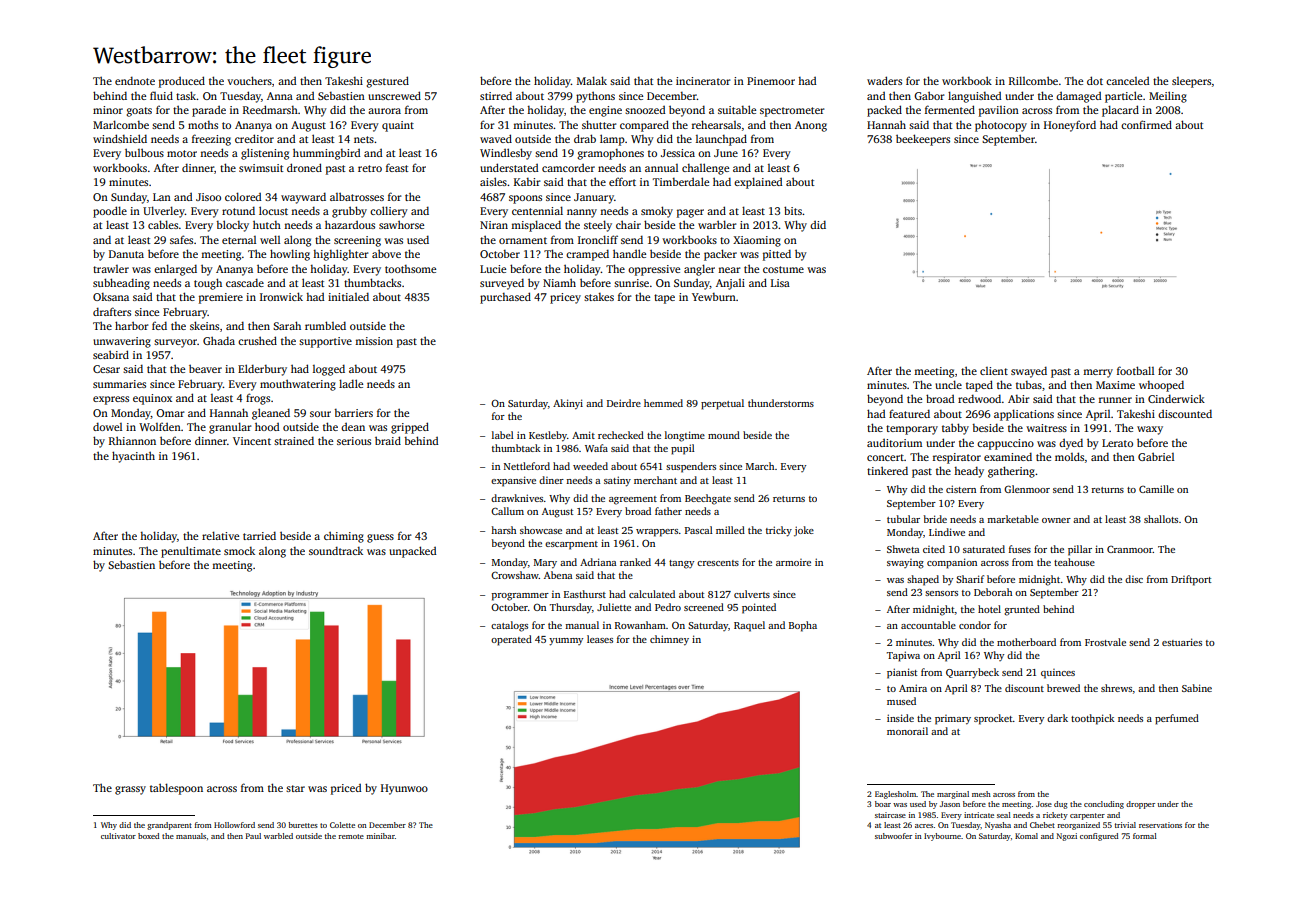  Describe the element at coordinates (281, 296) in the screenshot. I see `Ironwick` at that location.
